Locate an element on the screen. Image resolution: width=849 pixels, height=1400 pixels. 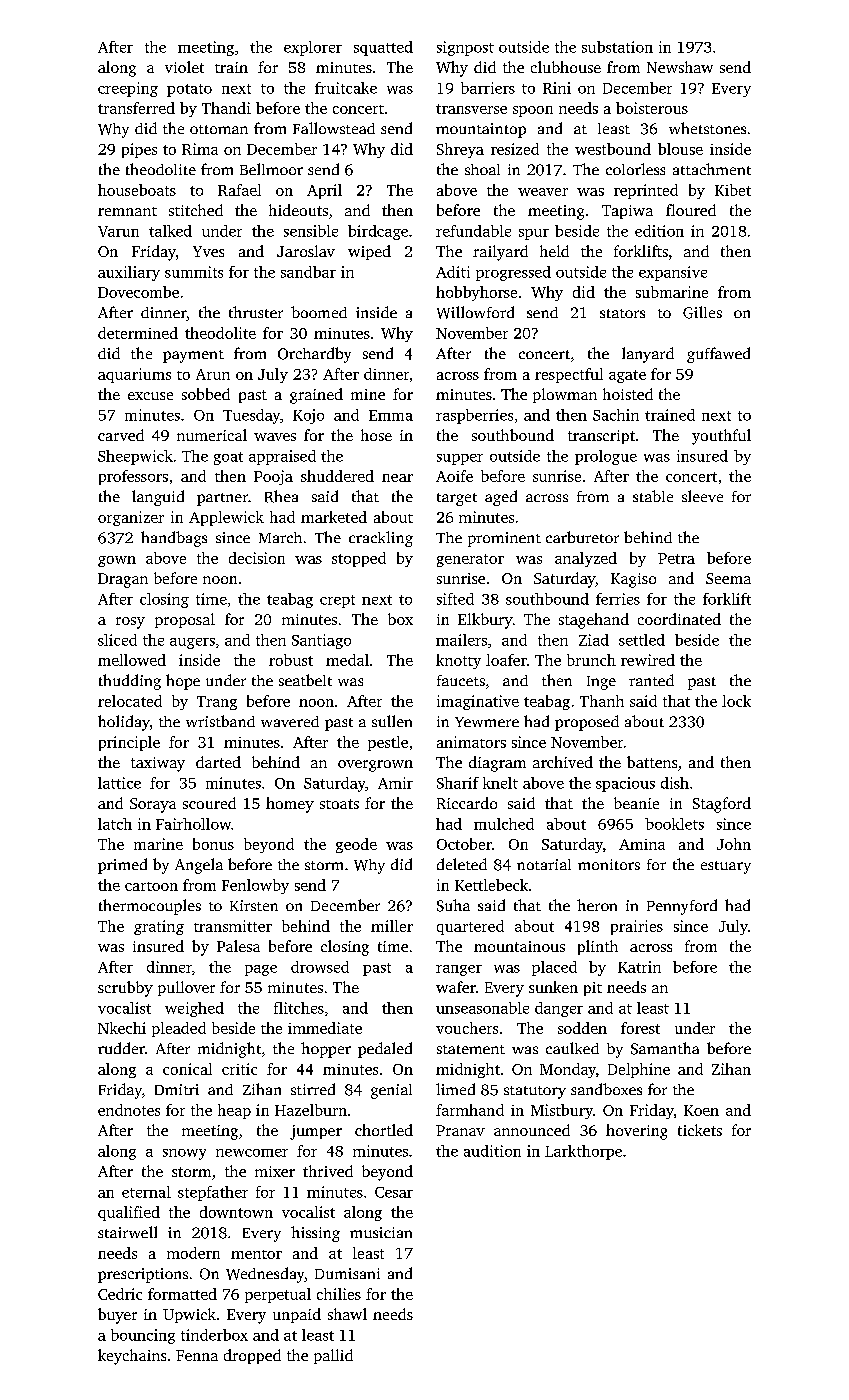
shawl is located at coordinates (347, 1314).
